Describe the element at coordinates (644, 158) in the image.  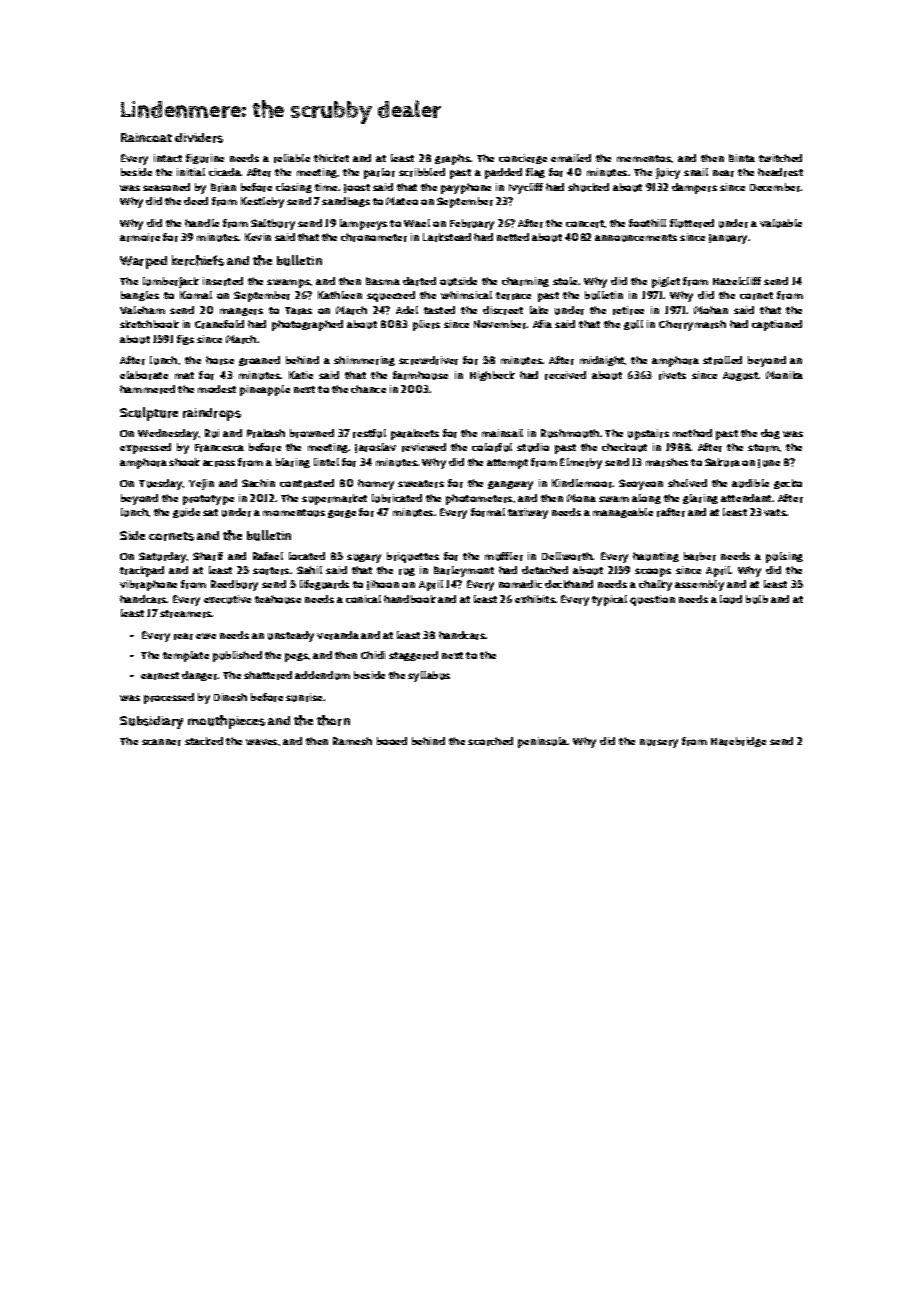
I see `mementos` at that location.
